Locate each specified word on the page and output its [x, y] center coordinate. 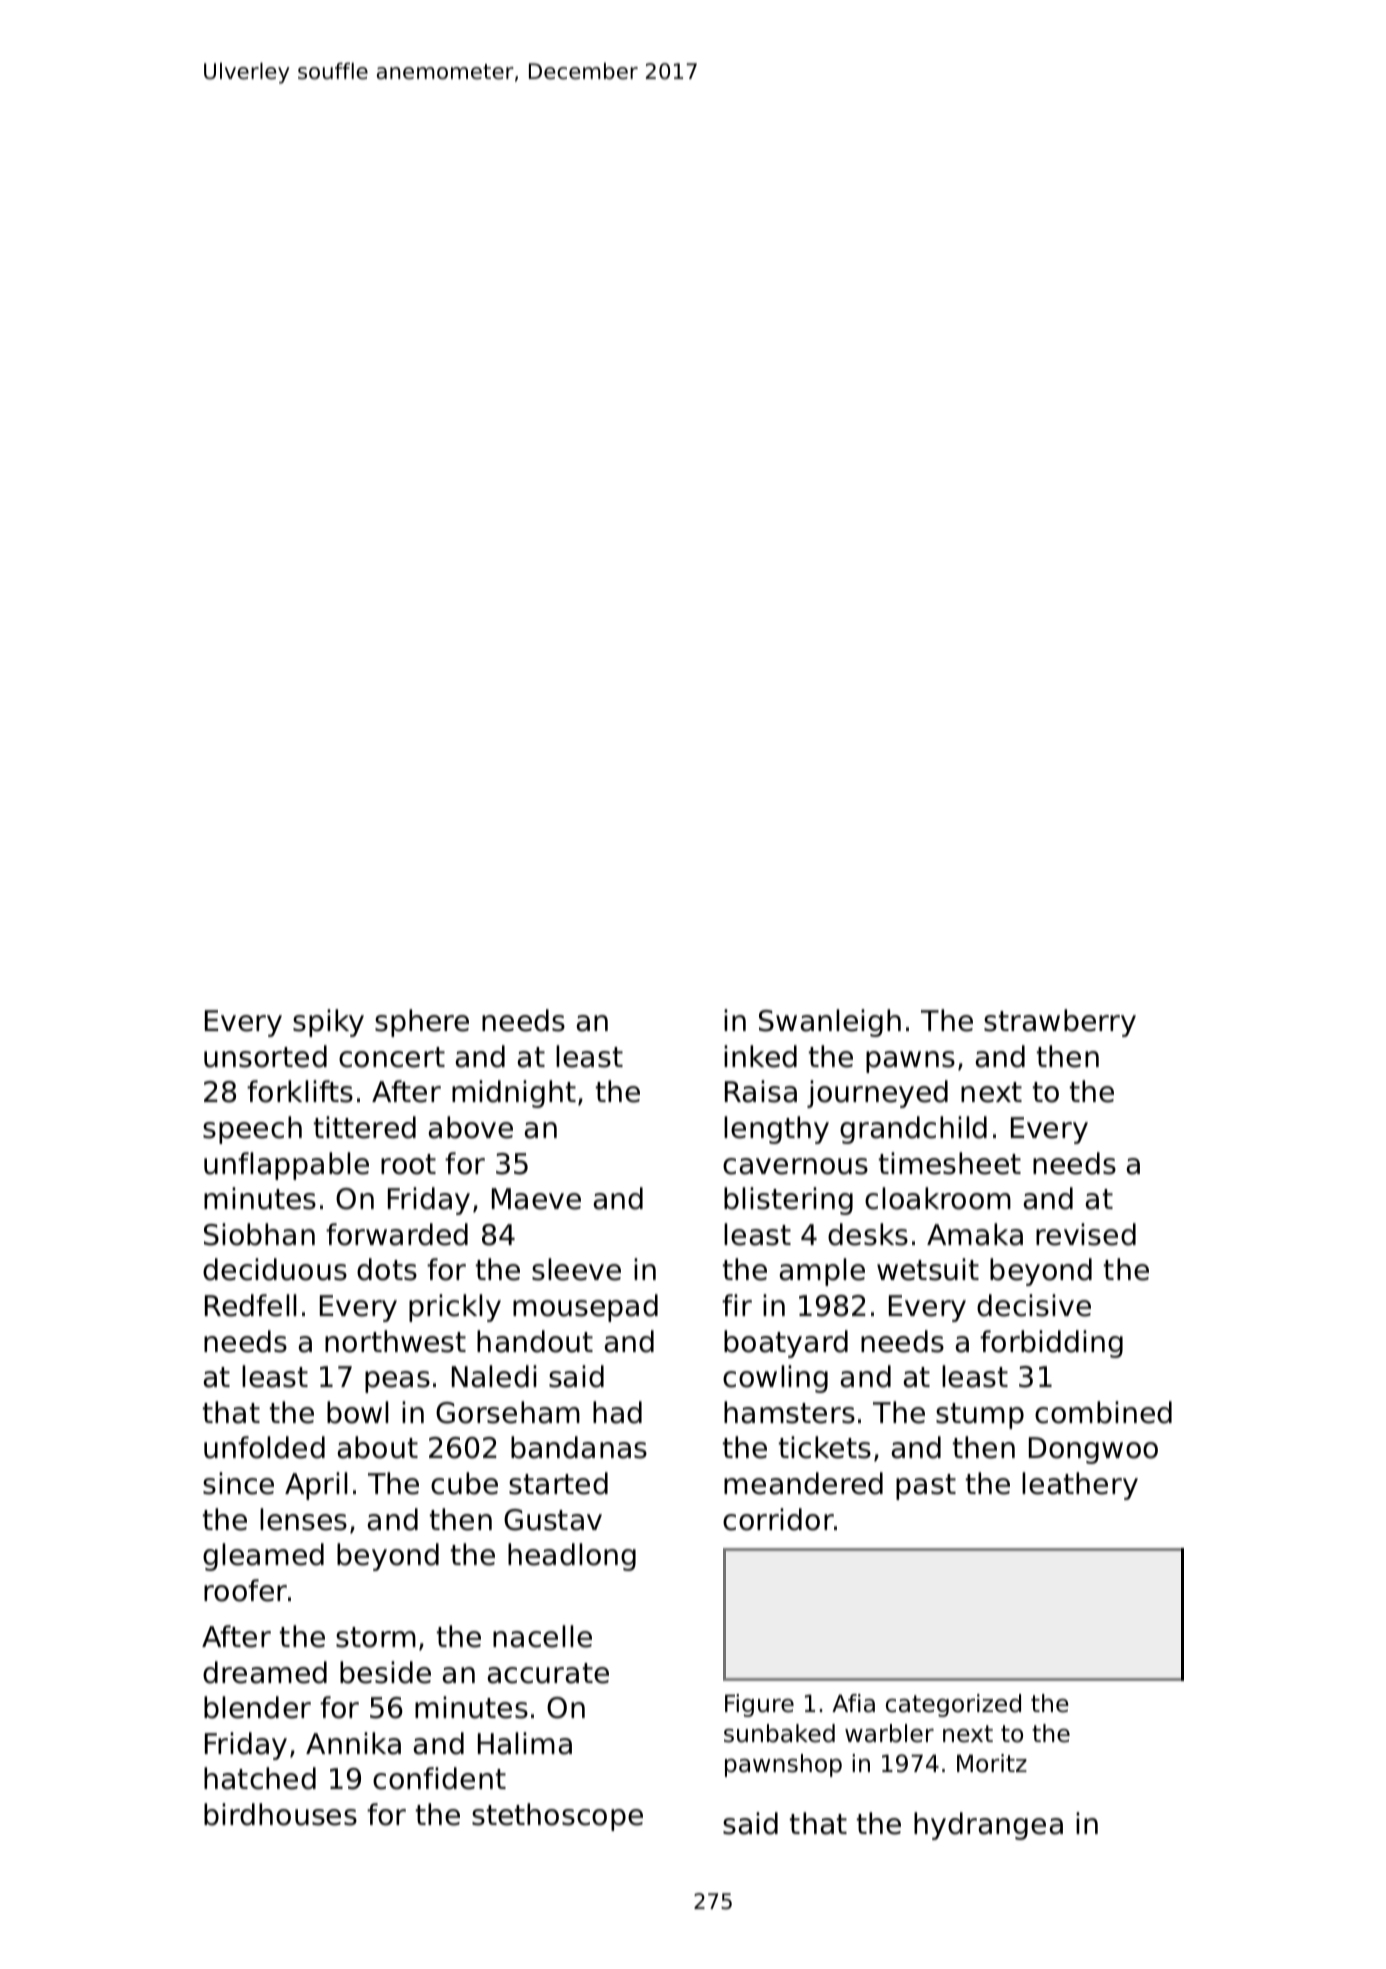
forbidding [1051, 1344]
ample [822, 1272]
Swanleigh [830, 1023]
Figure [759, 1705]
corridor [778, 1519]
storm [376, 1637]
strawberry [1060, 1023]
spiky [328, 1023]
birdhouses [280, 1814]
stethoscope [557, 1817]
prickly [455, 1308]
